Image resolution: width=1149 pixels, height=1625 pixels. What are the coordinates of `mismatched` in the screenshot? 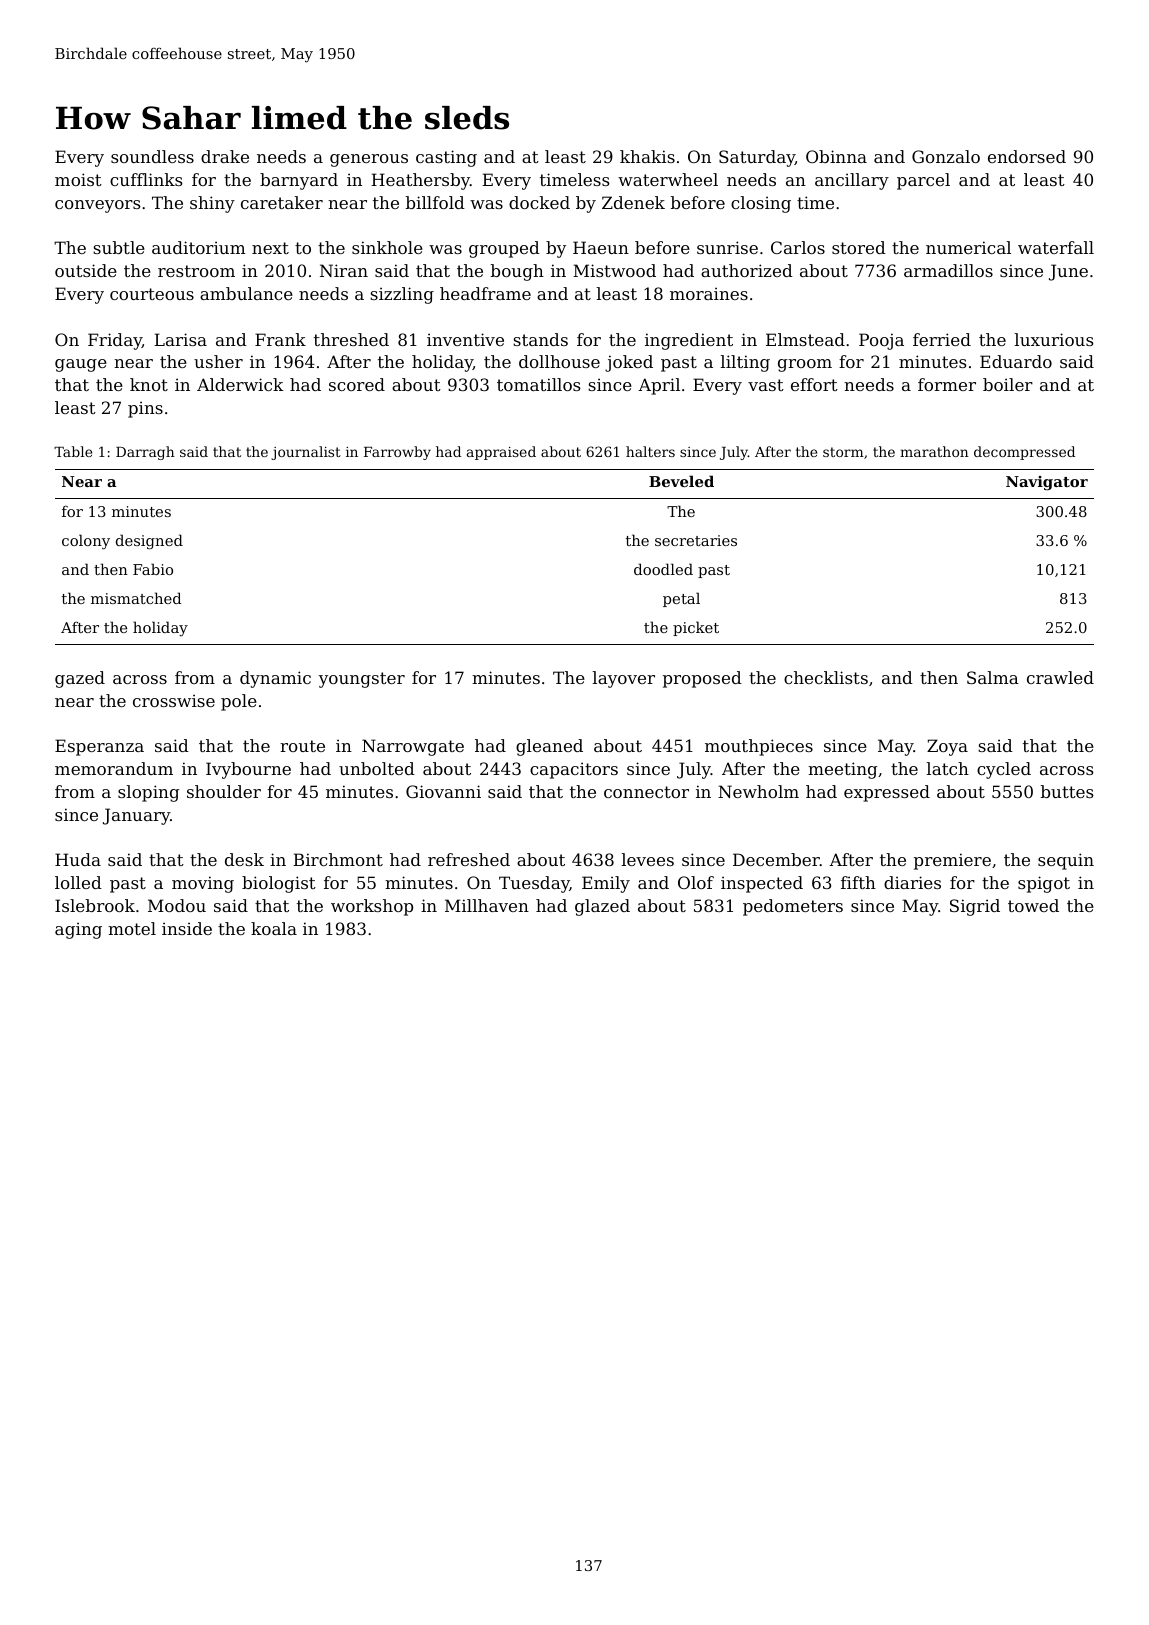 It's located at (136, 598).
